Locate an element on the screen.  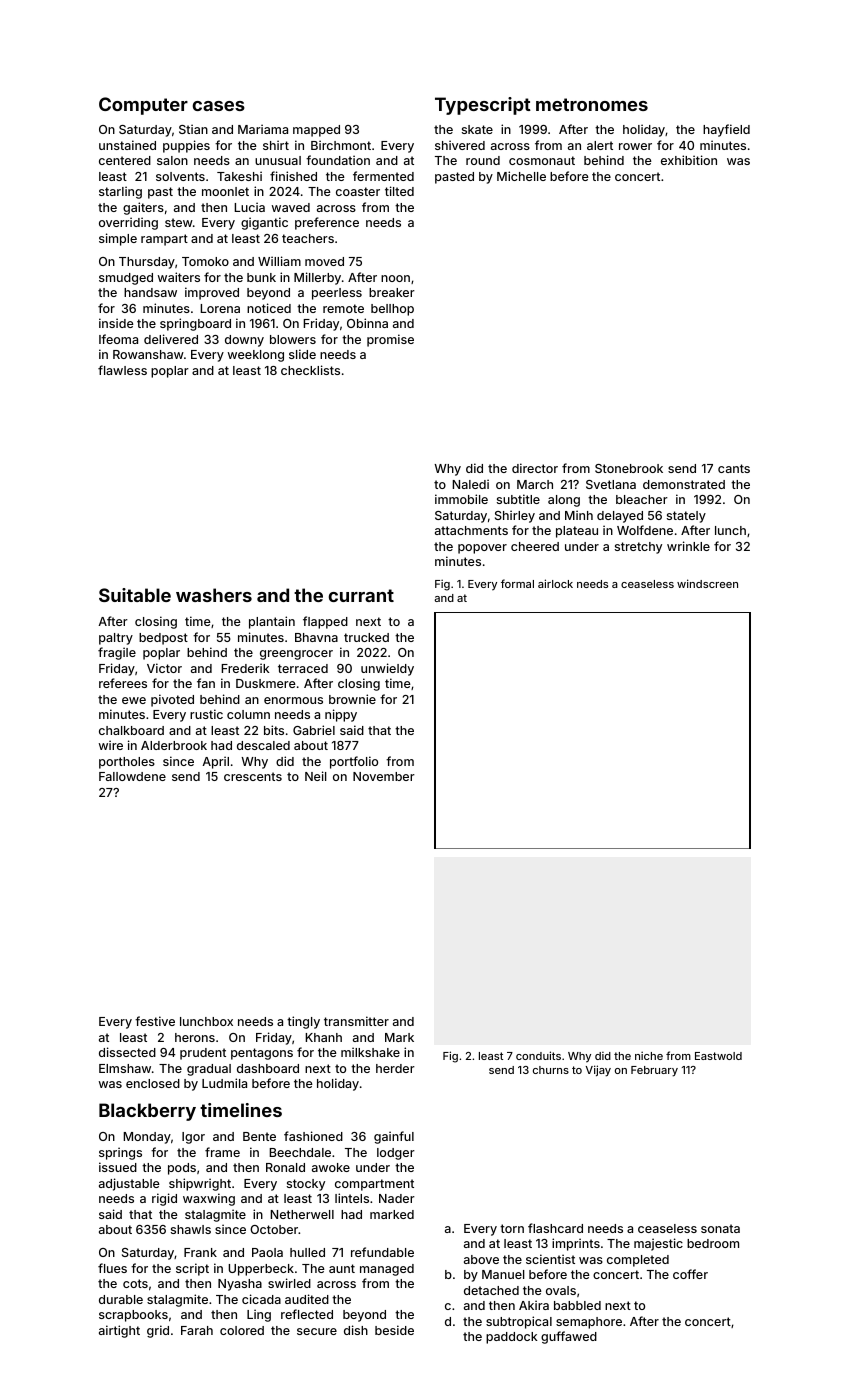
transmitter is located at coordinates (356, 1021).
